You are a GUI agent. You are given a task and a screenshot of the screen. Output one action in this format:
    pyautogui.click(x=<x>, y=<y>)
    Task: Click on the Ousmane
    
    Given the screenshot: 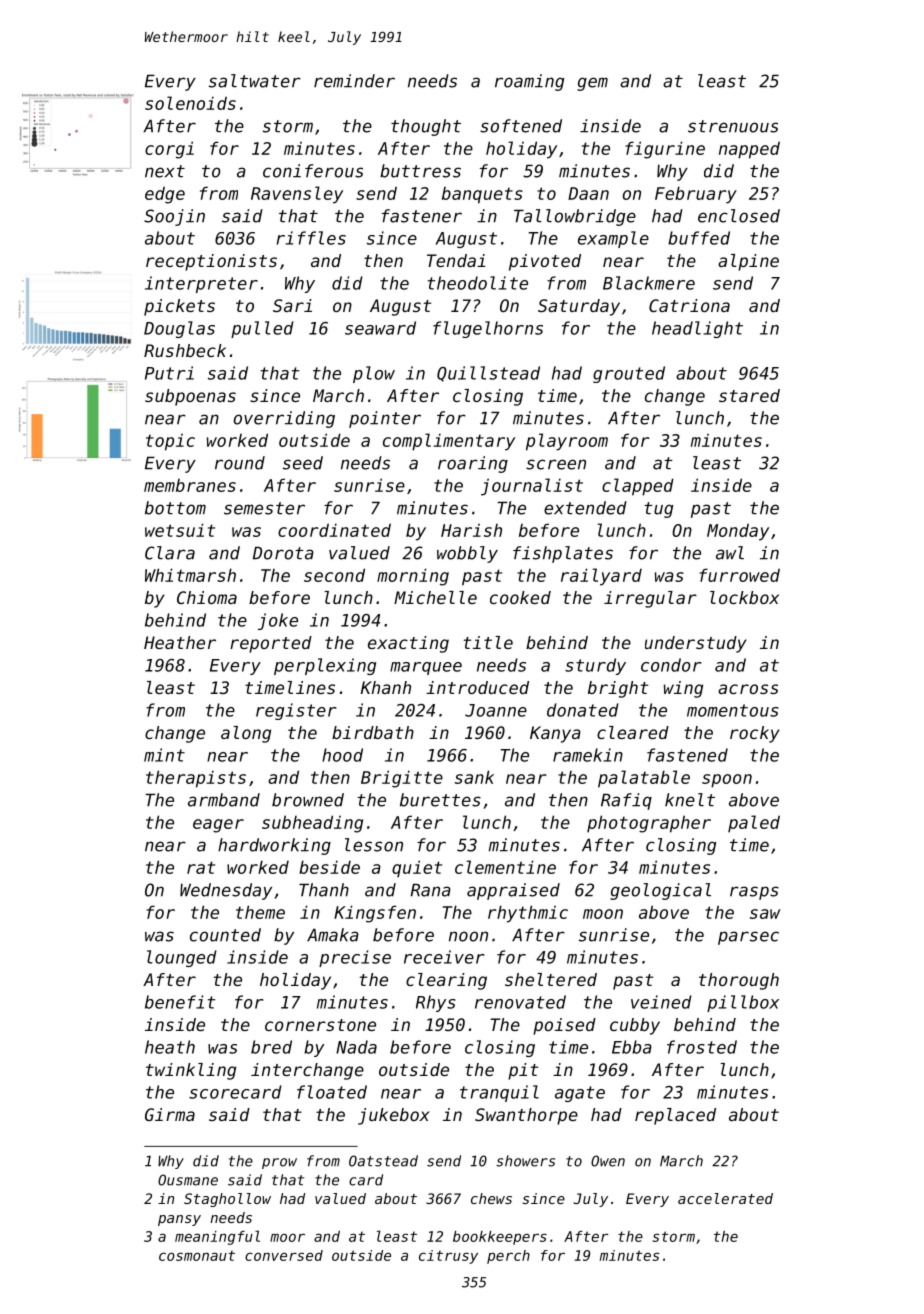 What is the action you would take?
    pyautogui.click(x=188, y=1180)
